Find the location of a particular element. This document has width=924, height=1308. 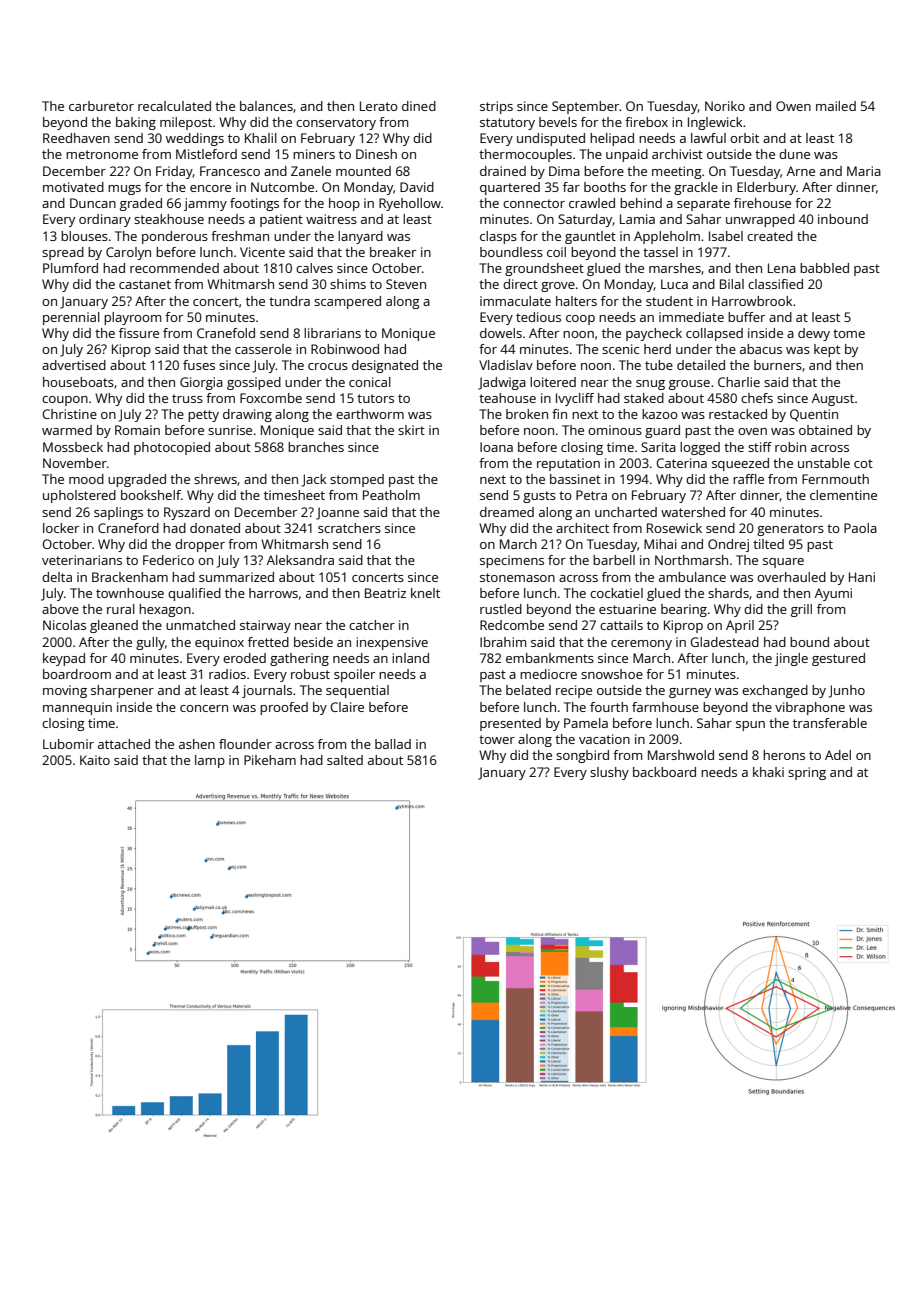

hoop is located at coordinates (344, 204).
